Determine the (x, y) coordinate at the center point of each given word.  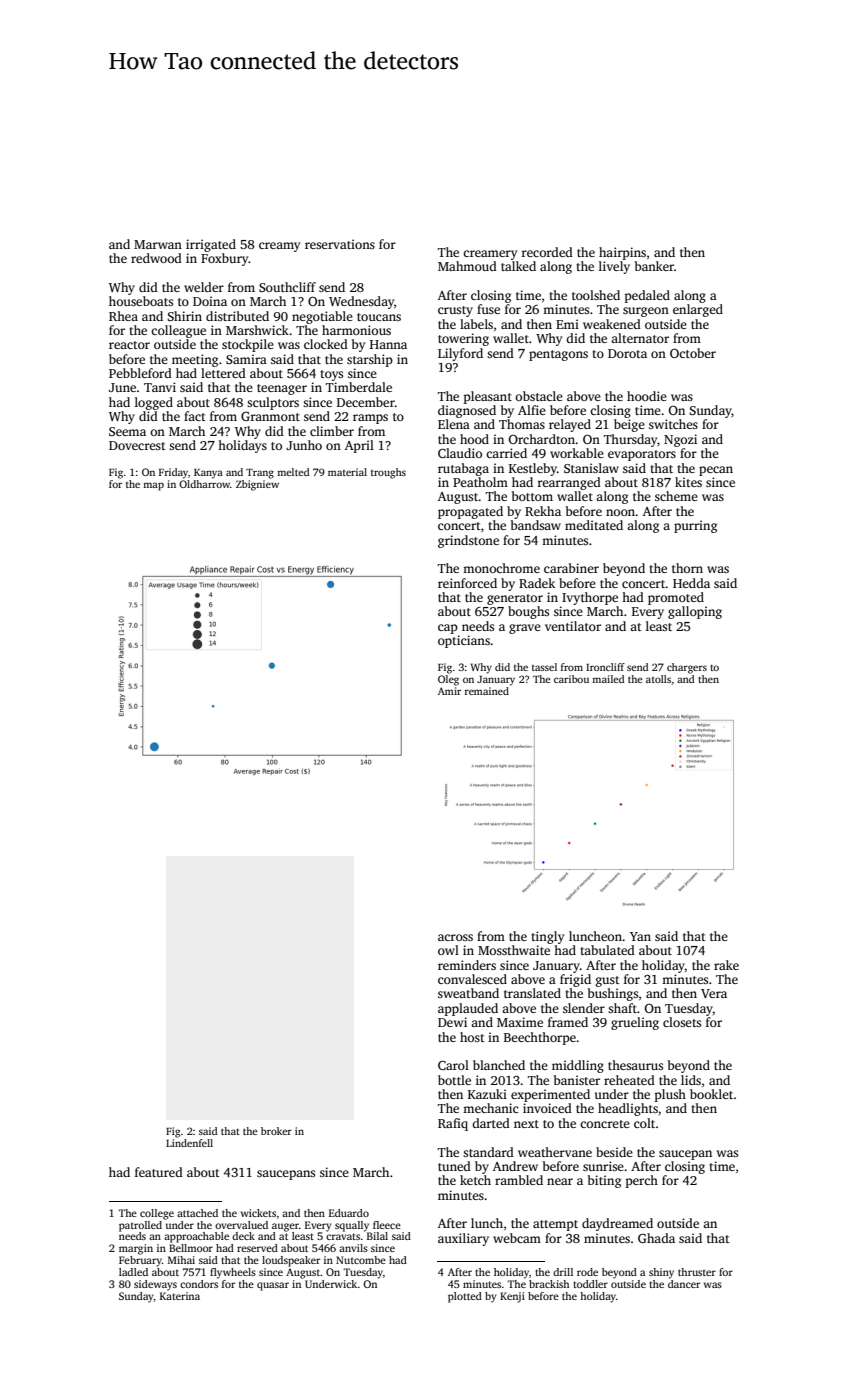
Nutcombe (361, 1260)
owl (448, 950)
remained (487, 691)
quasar (273, 1286)
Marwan (158, 244)
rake (726, 965)
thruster (697, 1272)
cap (448, 629)
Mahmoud (467, 266)
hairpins (622, 253)
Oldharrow (204, 484)
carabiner (571, 568)
